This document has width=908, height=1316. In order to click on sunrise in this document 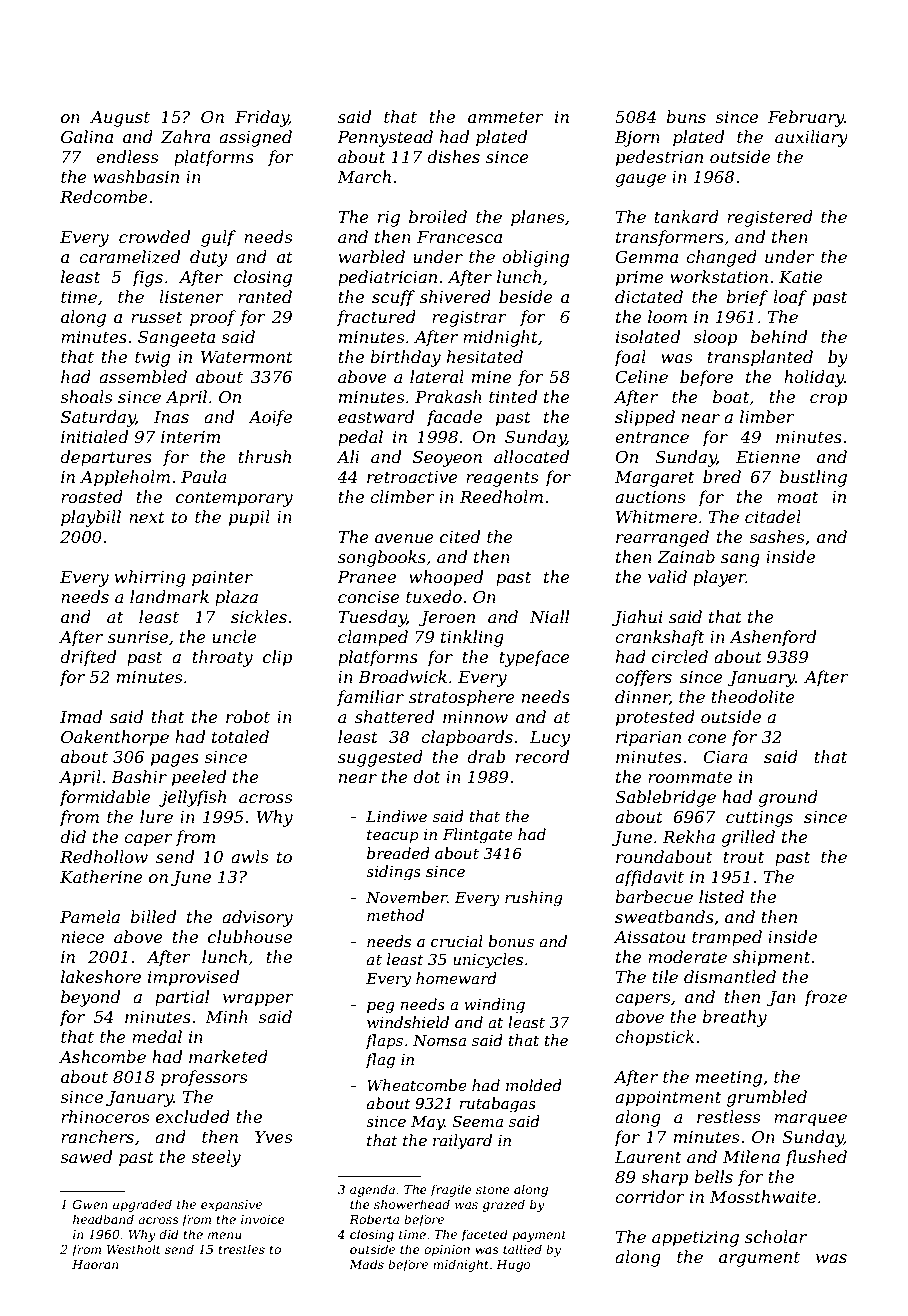, I will do `click(138, 637)`.
